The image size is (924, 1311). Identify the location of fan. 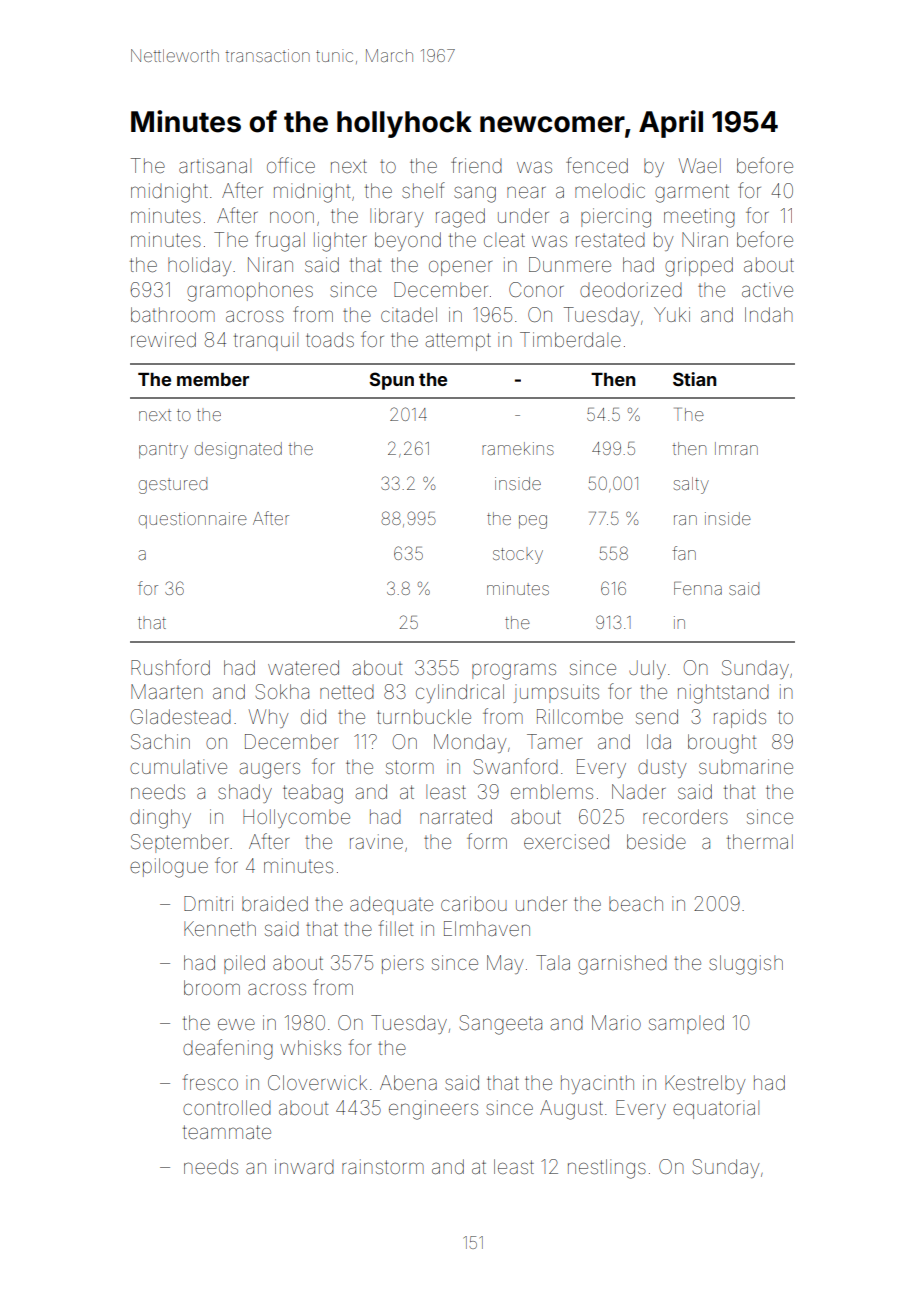
(684, 553).
